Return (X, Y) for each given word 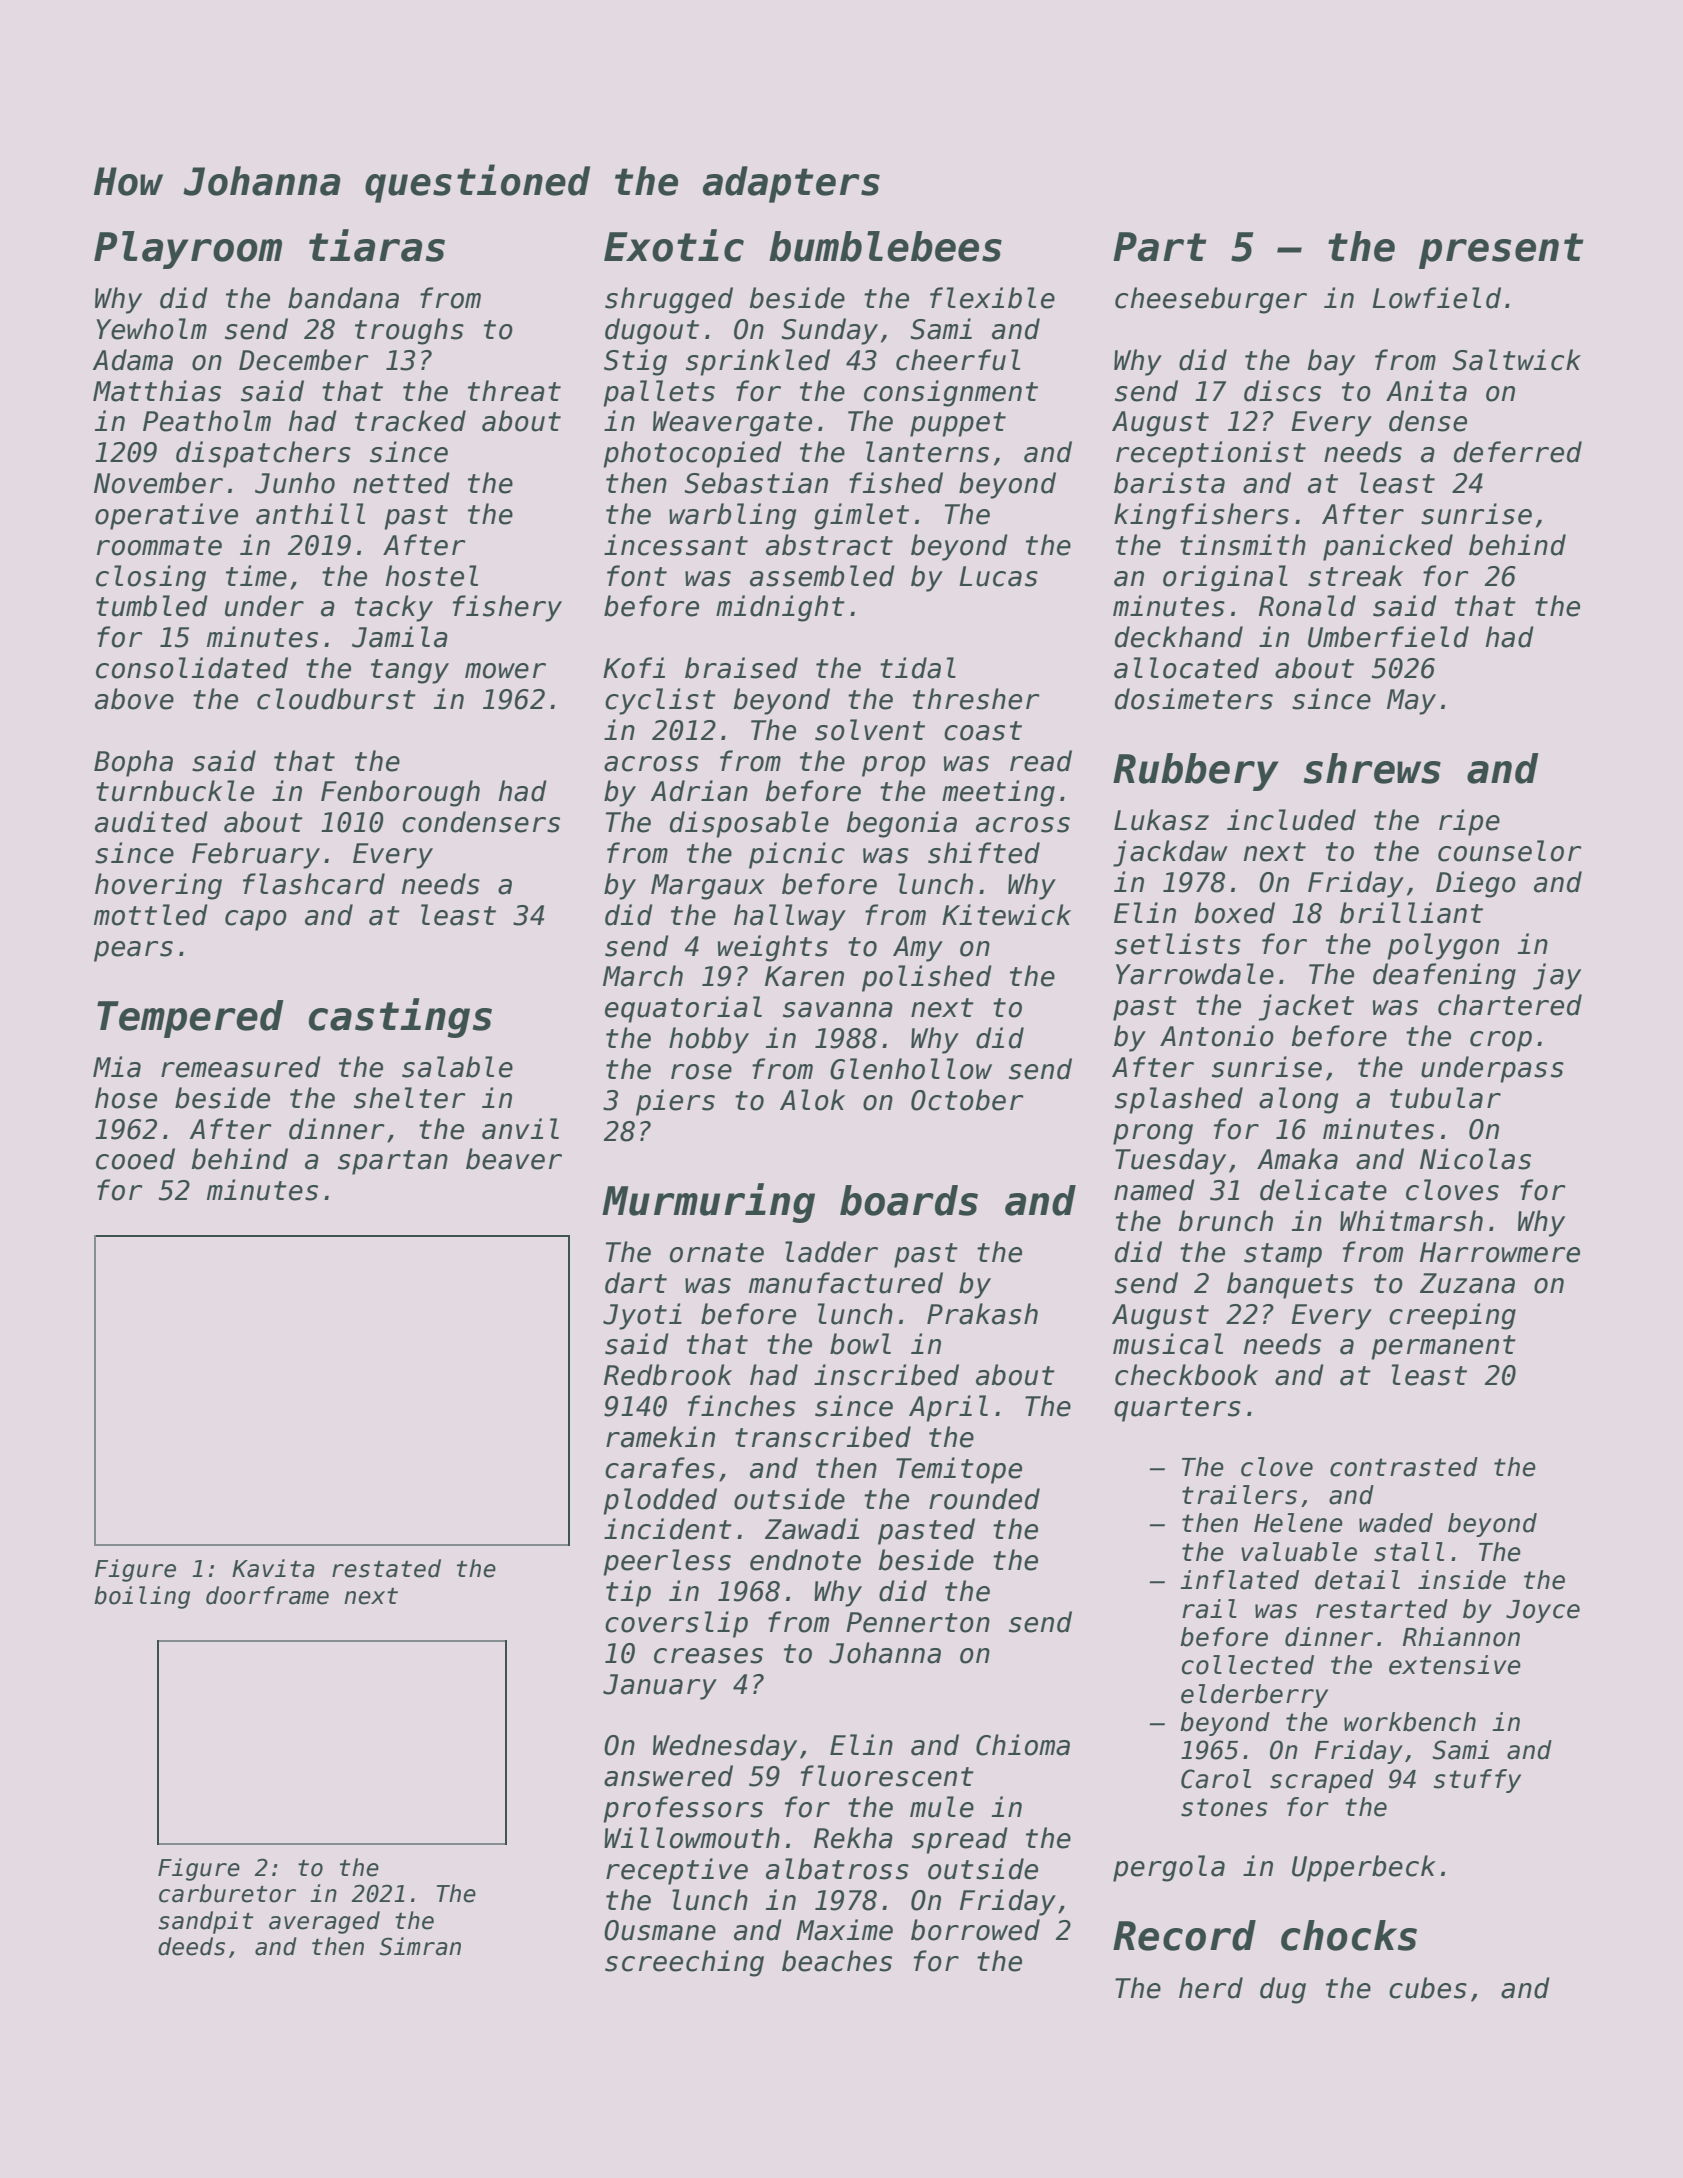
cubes (1428, 1988)
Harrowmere (1500, 1252)
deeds (191, 1946)
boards (909, 1200)
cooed (135, 1159)
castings (400, 1018)
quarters (1177, 1409)
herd (1211, 1988)
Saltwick (1516, 360)
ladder (831, 1252)
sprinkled (758, 362)
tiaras (377, 245)
